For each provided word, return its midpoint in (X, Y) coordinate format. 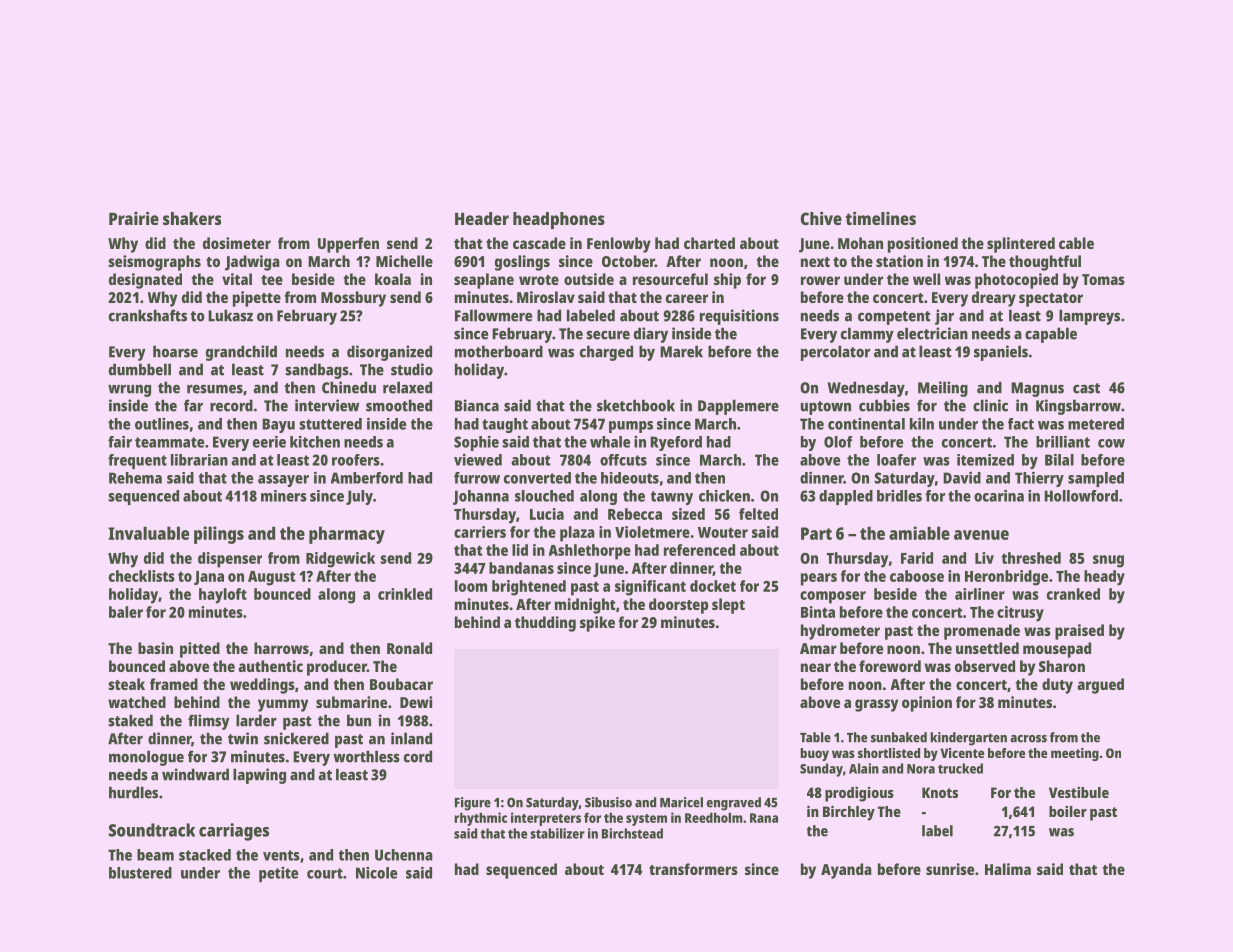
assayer (283, 481)
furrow (477, 478)
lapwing (259, 776)
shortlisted (889, 753)
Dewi (416, 702)
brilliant (1063, 442)
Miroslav (546, 297)
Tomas (1103, 279)
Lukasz (230, 315)
